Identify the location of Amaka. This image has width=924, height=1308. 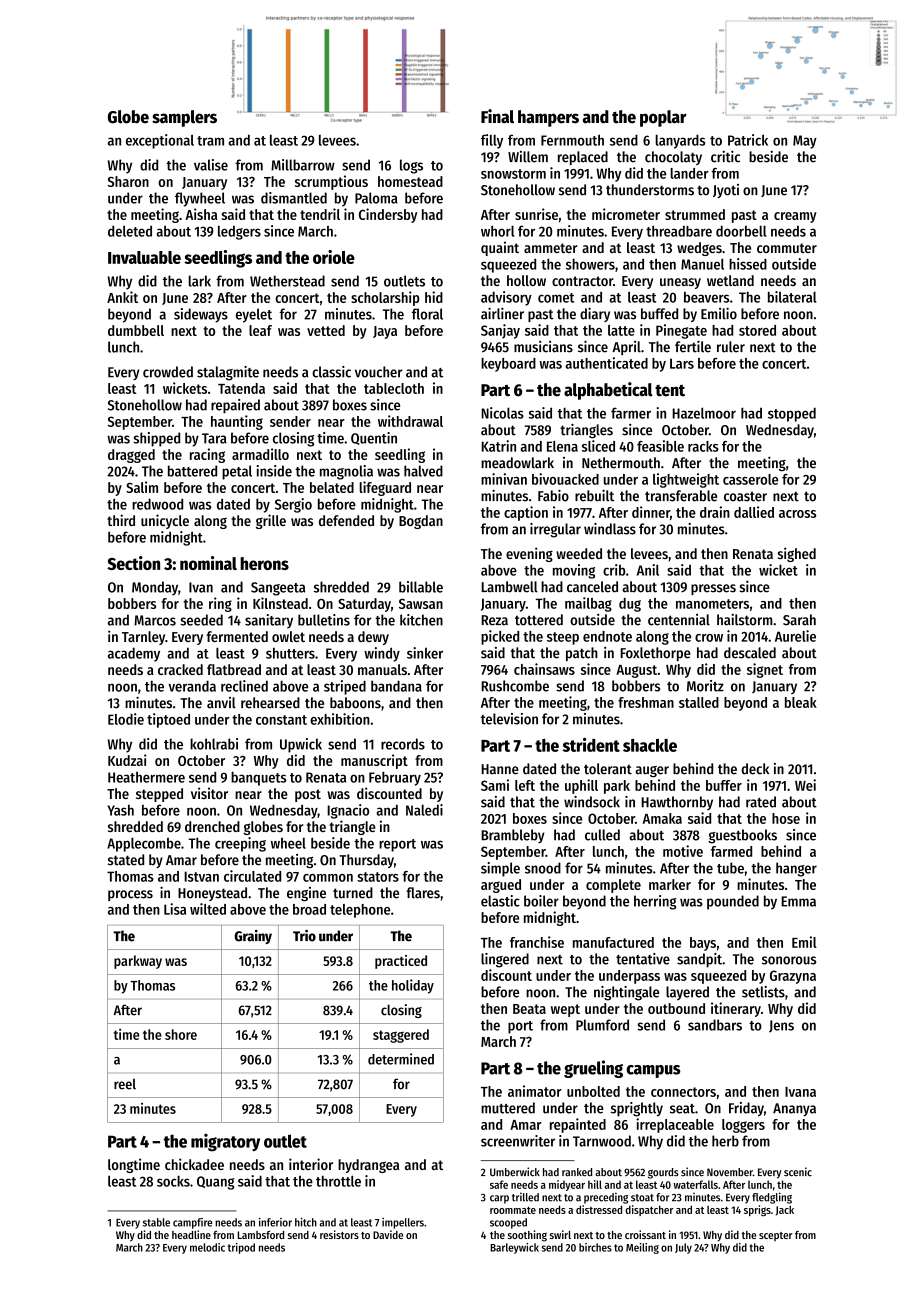
(662, 818).
